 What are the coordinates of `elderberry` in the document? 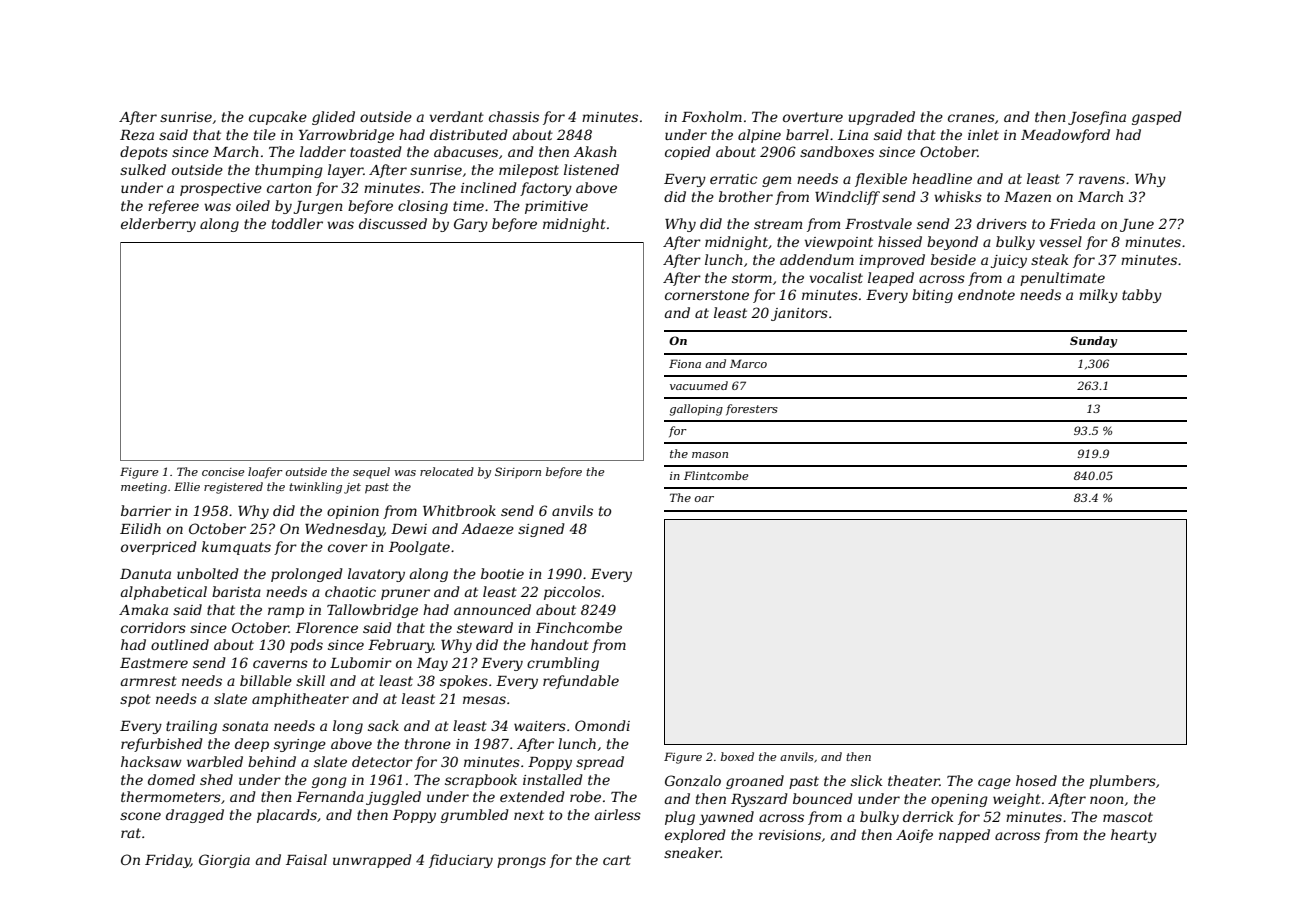 It's located at (158, 225).
